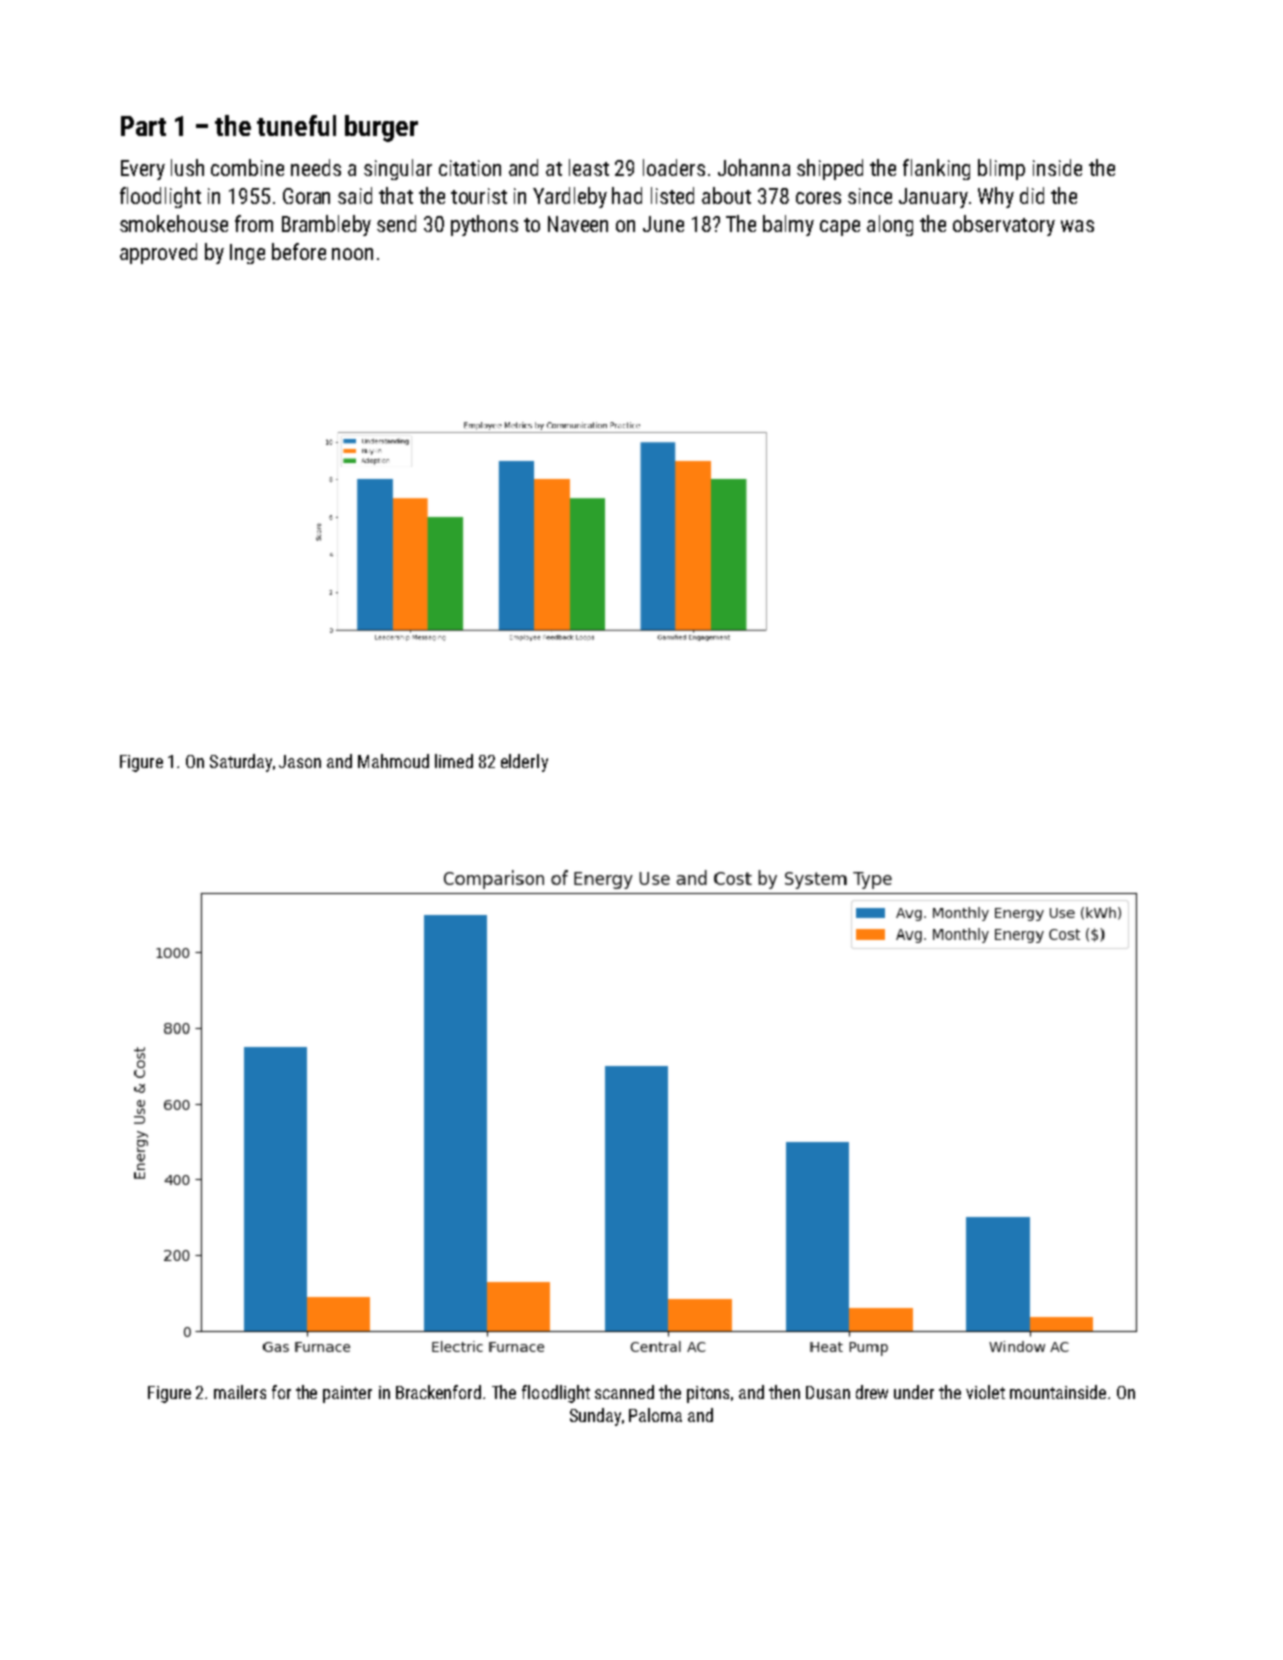 This page has width=1283, height=1660. I want to click on tuneful, so click(296, 125).
